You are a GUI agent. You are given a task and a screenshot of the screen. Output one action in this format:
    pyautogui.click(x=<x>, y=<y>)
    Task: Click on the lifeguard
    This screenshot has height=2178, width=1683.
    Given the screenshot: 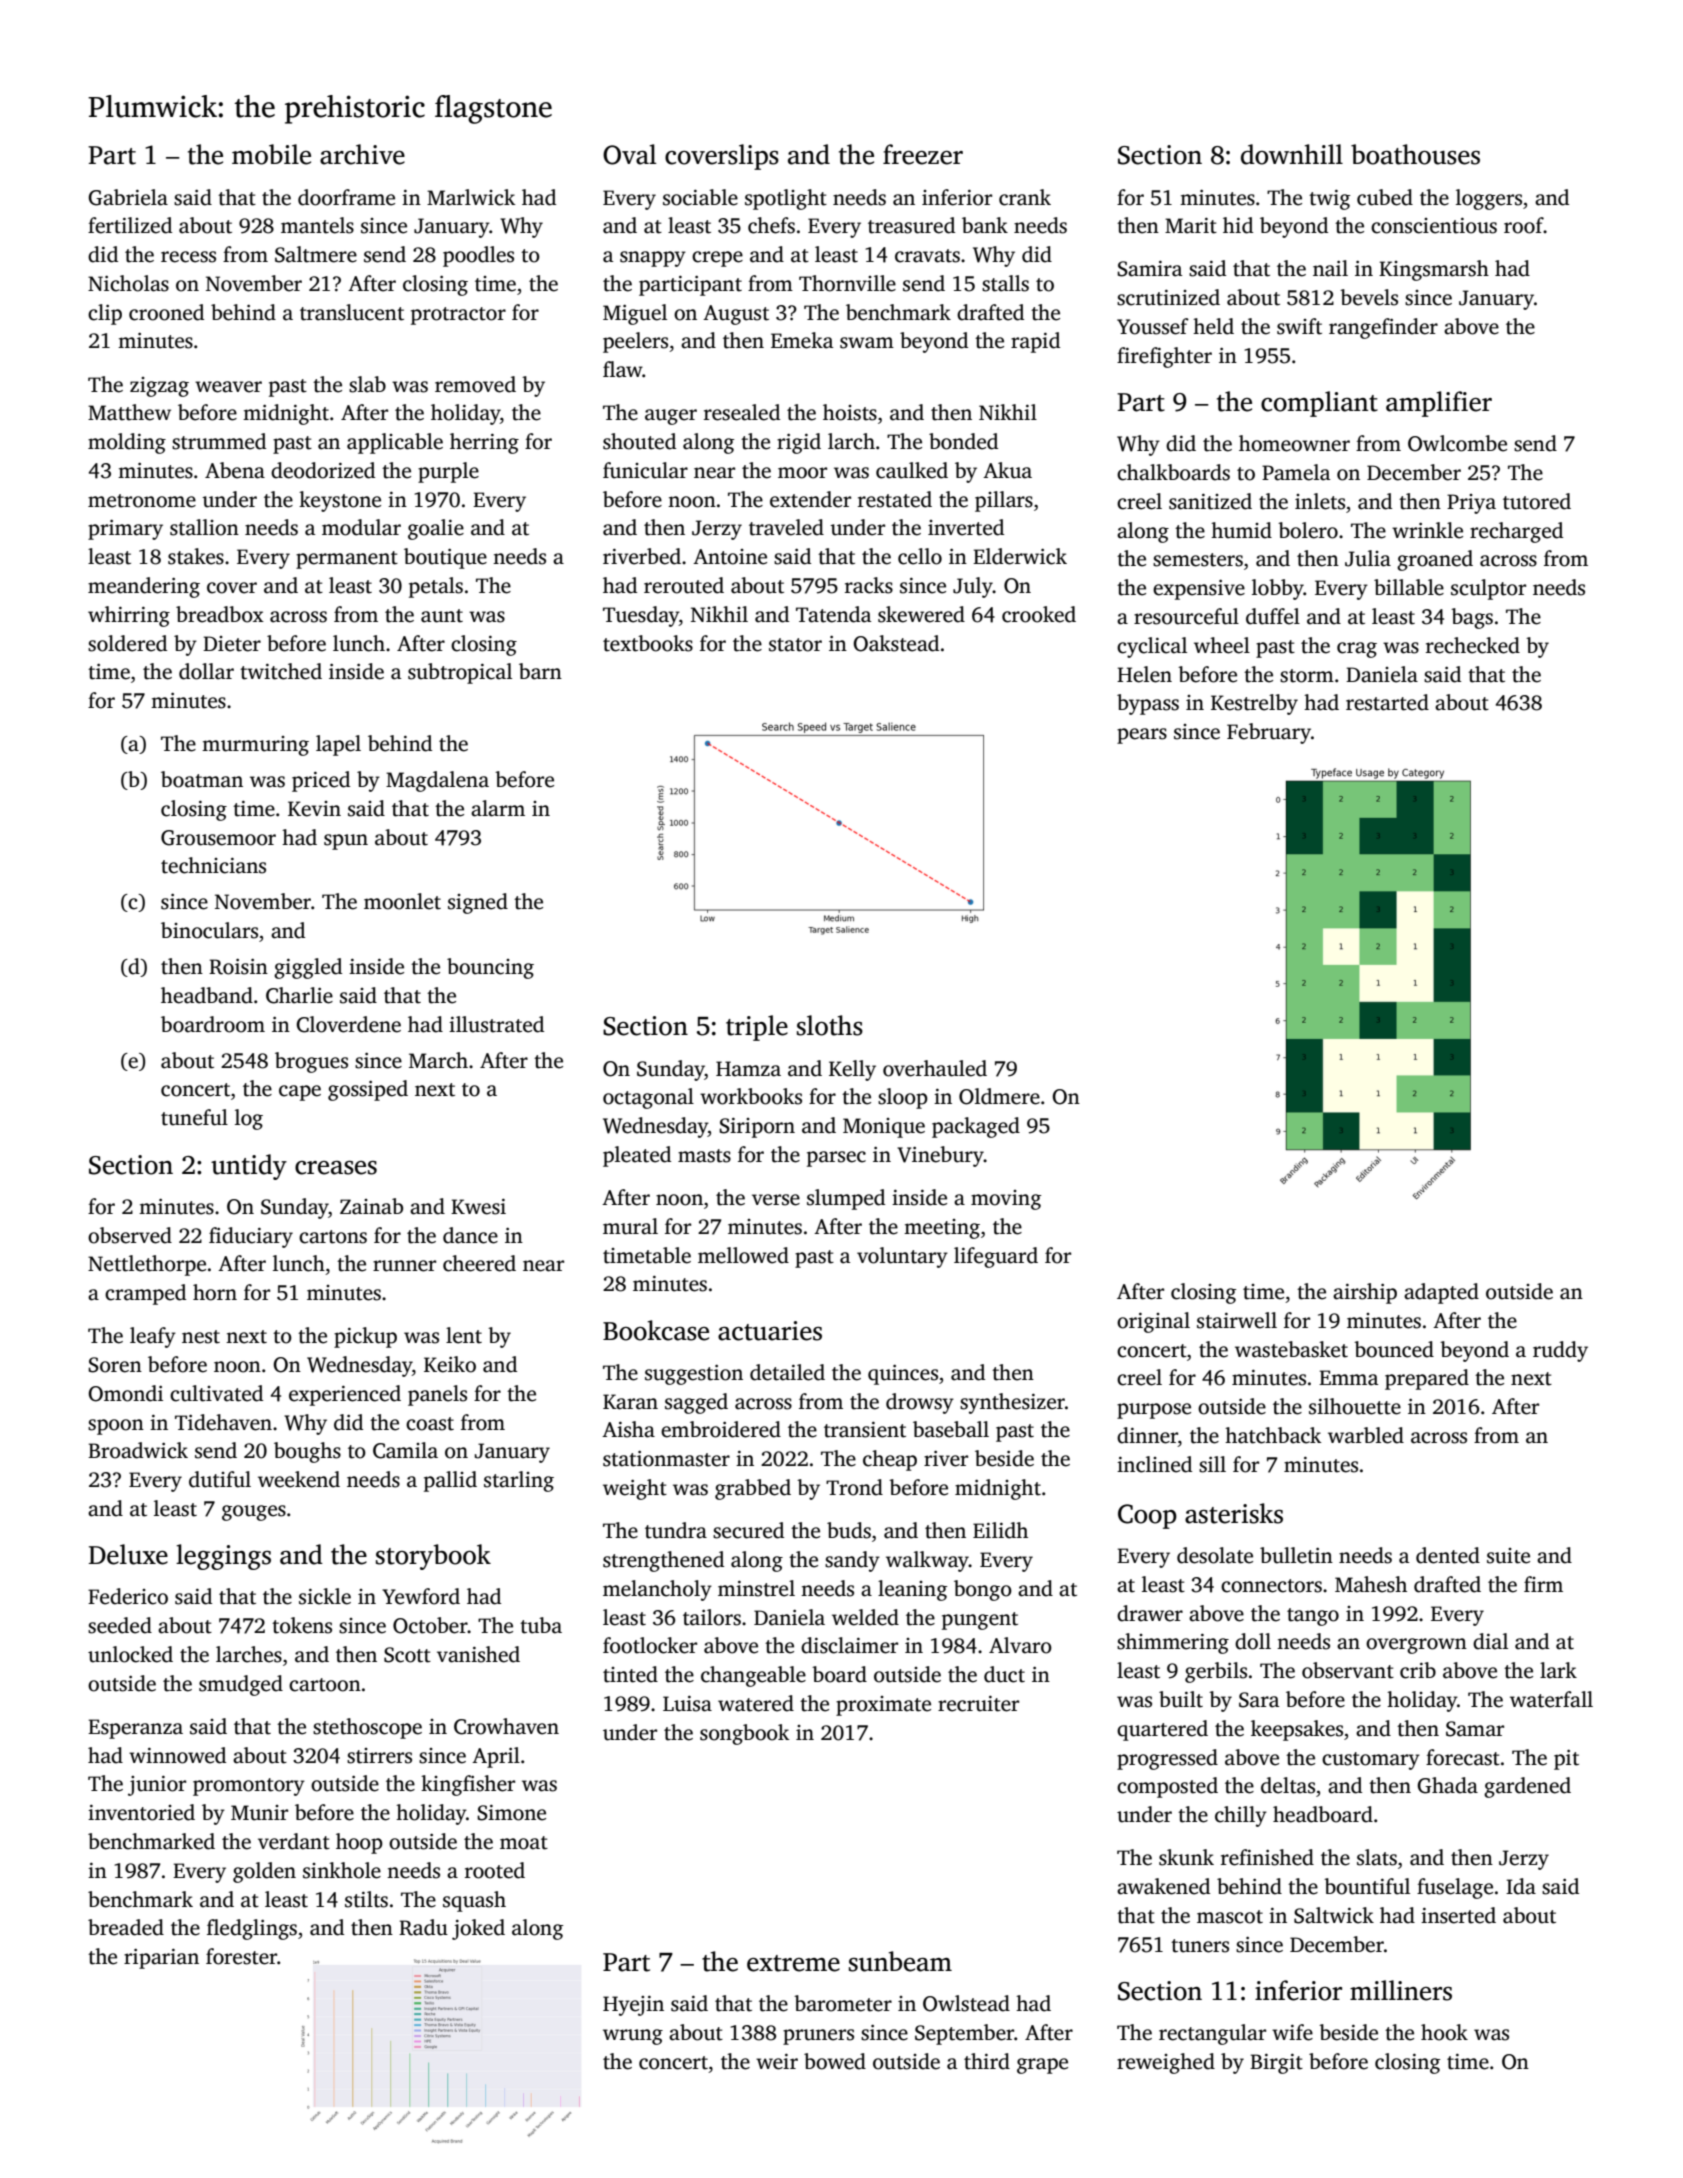 What is the action you would take?
    pyautogui.click(x=996, y=1257)
